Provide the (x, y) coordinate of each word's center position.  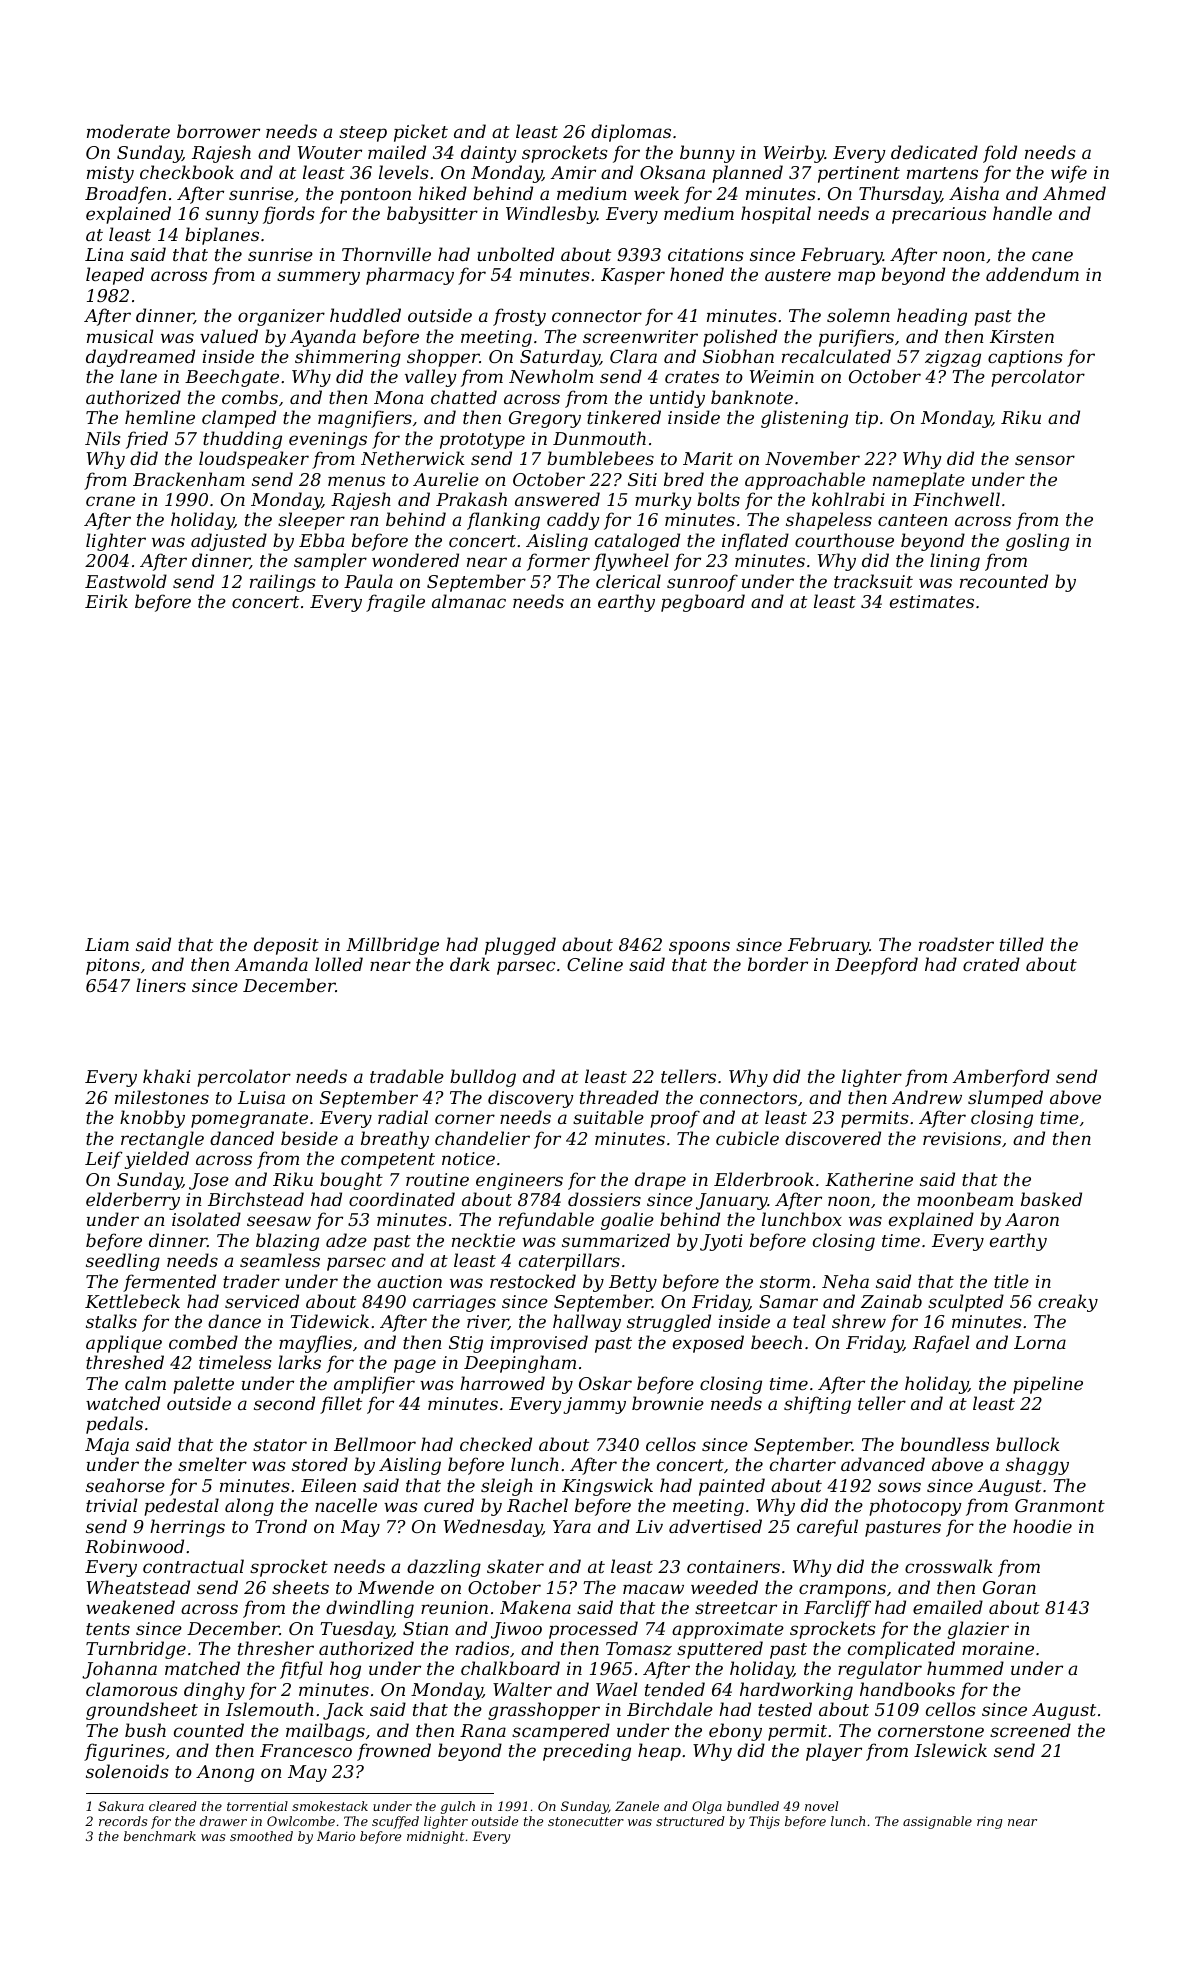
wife (1069, 174)
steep (363, 134)
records (123, 1821)
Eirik (106, 601)
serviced (262, 1301)
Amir (573, 172)
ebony (735, 1732)
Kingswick (607, 1487)
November (812, 458)
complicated (901, 1650)
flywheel (631, 562)
